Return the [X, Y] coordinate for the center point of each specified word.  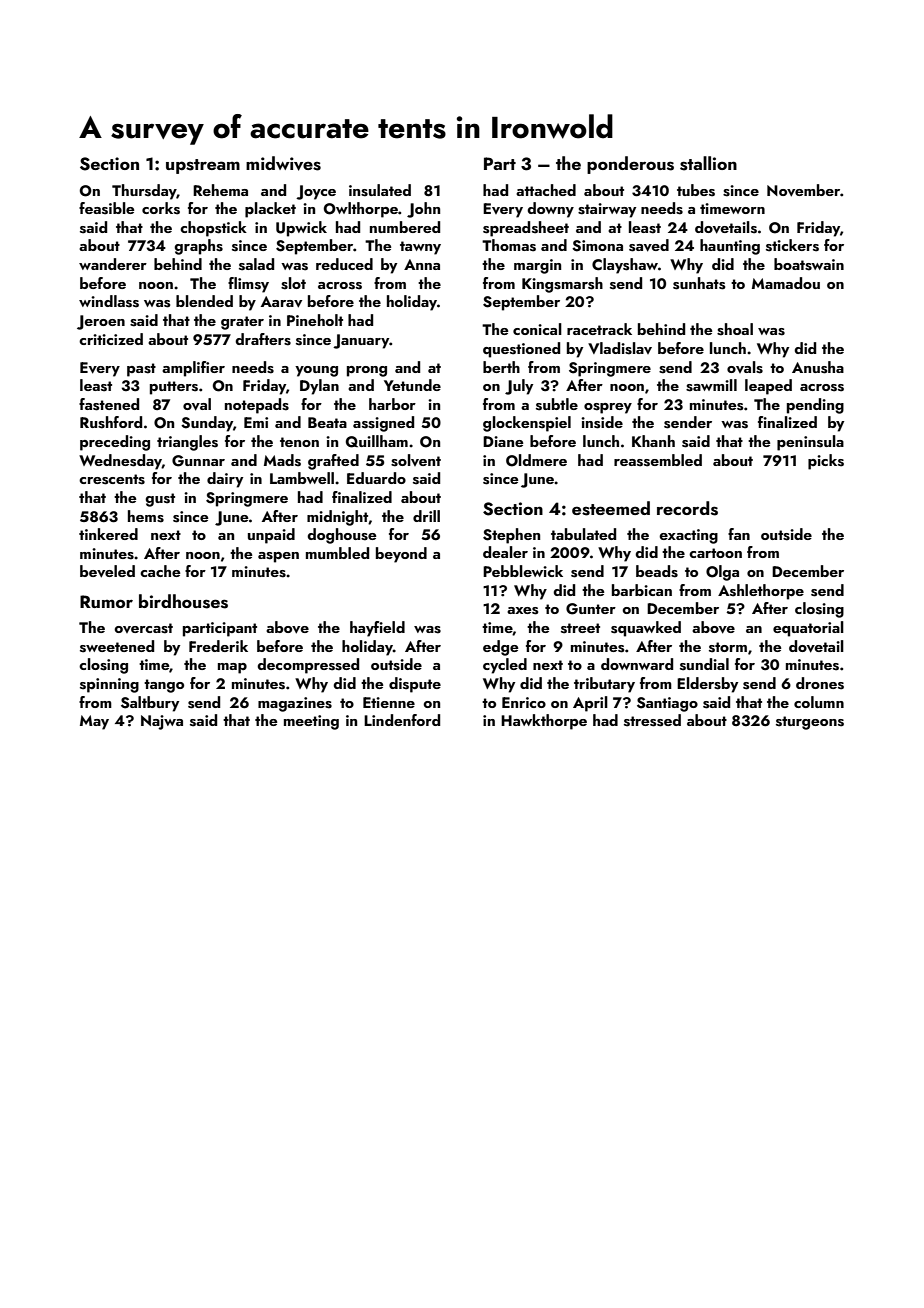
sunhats [699, 283]
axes [522, 611]
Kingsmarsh [562, 285]
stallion [708, 163]
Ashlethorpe [761, 592]
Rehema [220, 190]
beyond [401, 555]
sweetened [117, 646]
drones [820, 683]
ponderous [630, 165]
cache [160, 571]
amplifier [193, 369]
